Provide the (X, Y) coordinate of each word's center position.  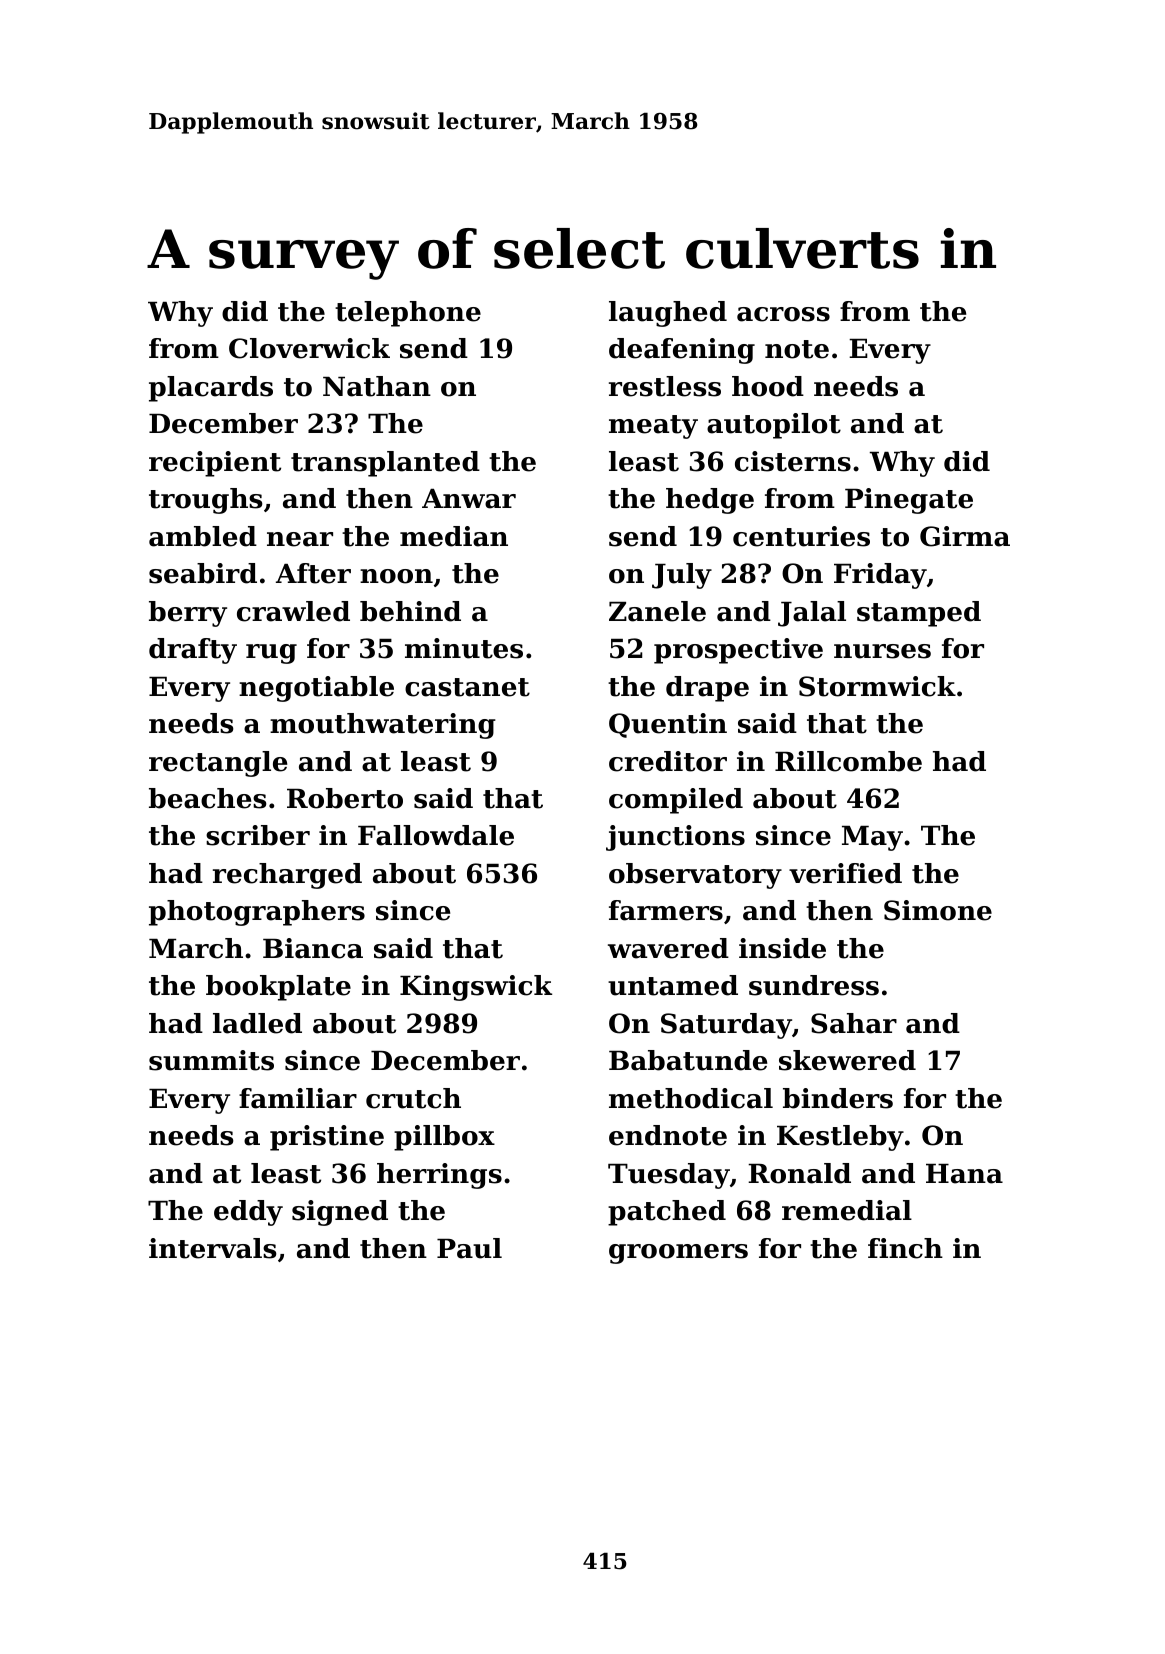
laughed (668, 314)
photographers (257, 913)
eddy (248, 1213)
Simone (938, 910)
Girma (965, 536)
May (872, 838)
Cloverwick (309, 348)
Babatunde (688, 1060)
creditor (668, 761)
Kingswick (476, 988)
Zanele (657, 611)
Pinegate (909, 501)
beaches (208, 798)
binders (838, 1098)
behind (410, 611)
